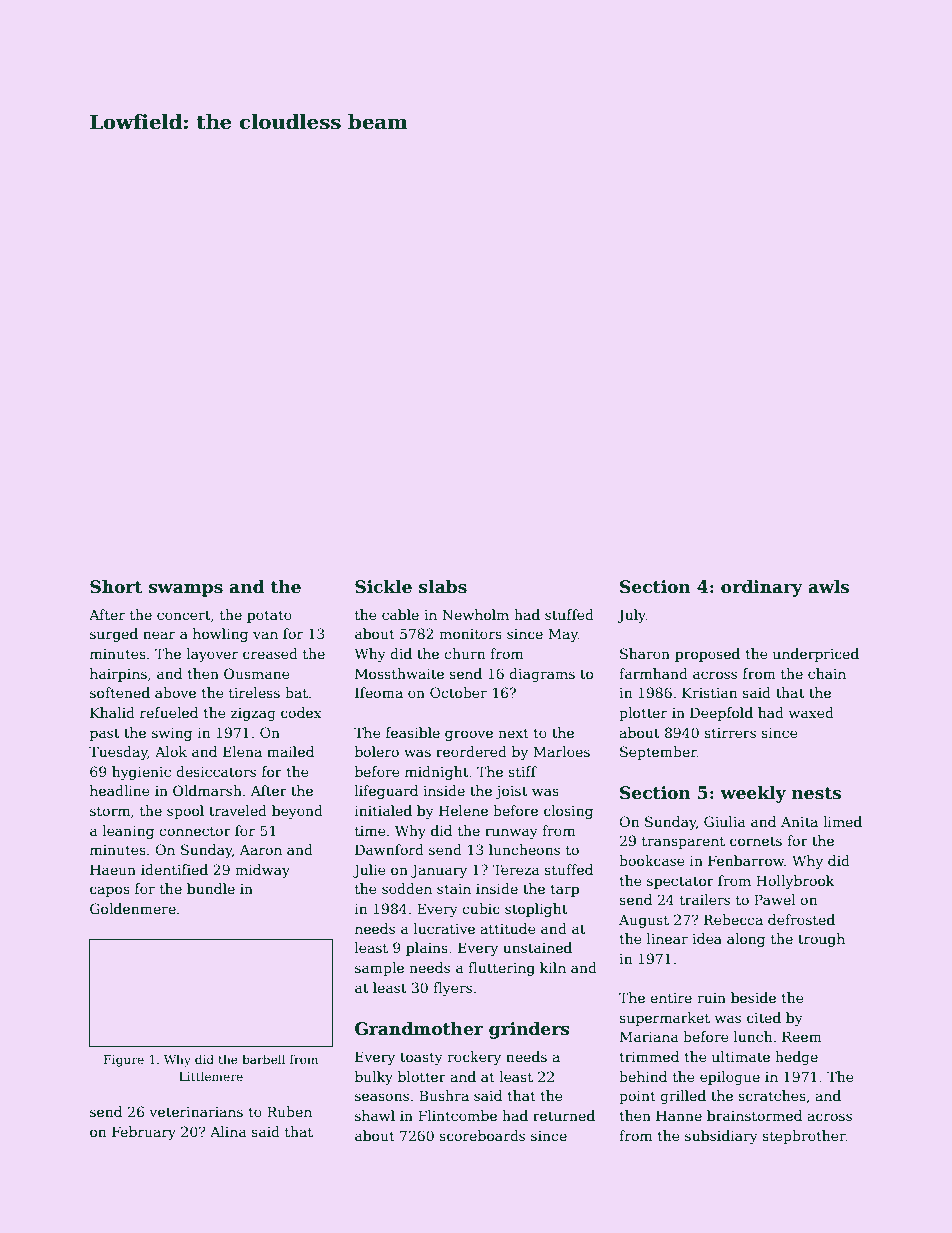 Image resolution: width=952 pixels, height=1233 pixels. I want to click on Goldenmere, so click(133, 908).
